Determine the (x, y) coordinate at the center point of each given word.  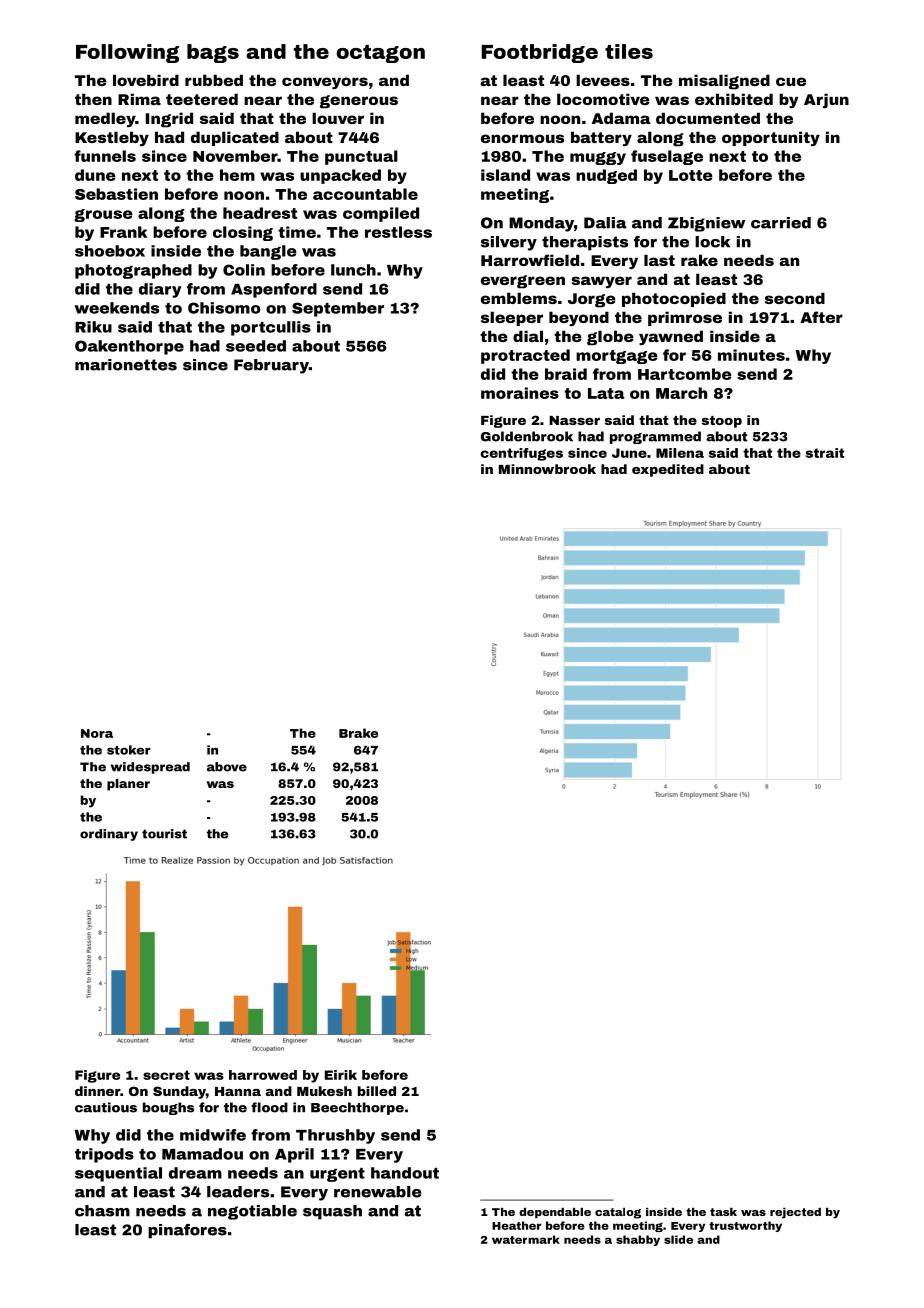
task (723, 1212)
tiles (629, 51)
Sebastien (116, 194)
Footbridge (539, 53)
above (227, 767)
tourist (164, 834)
